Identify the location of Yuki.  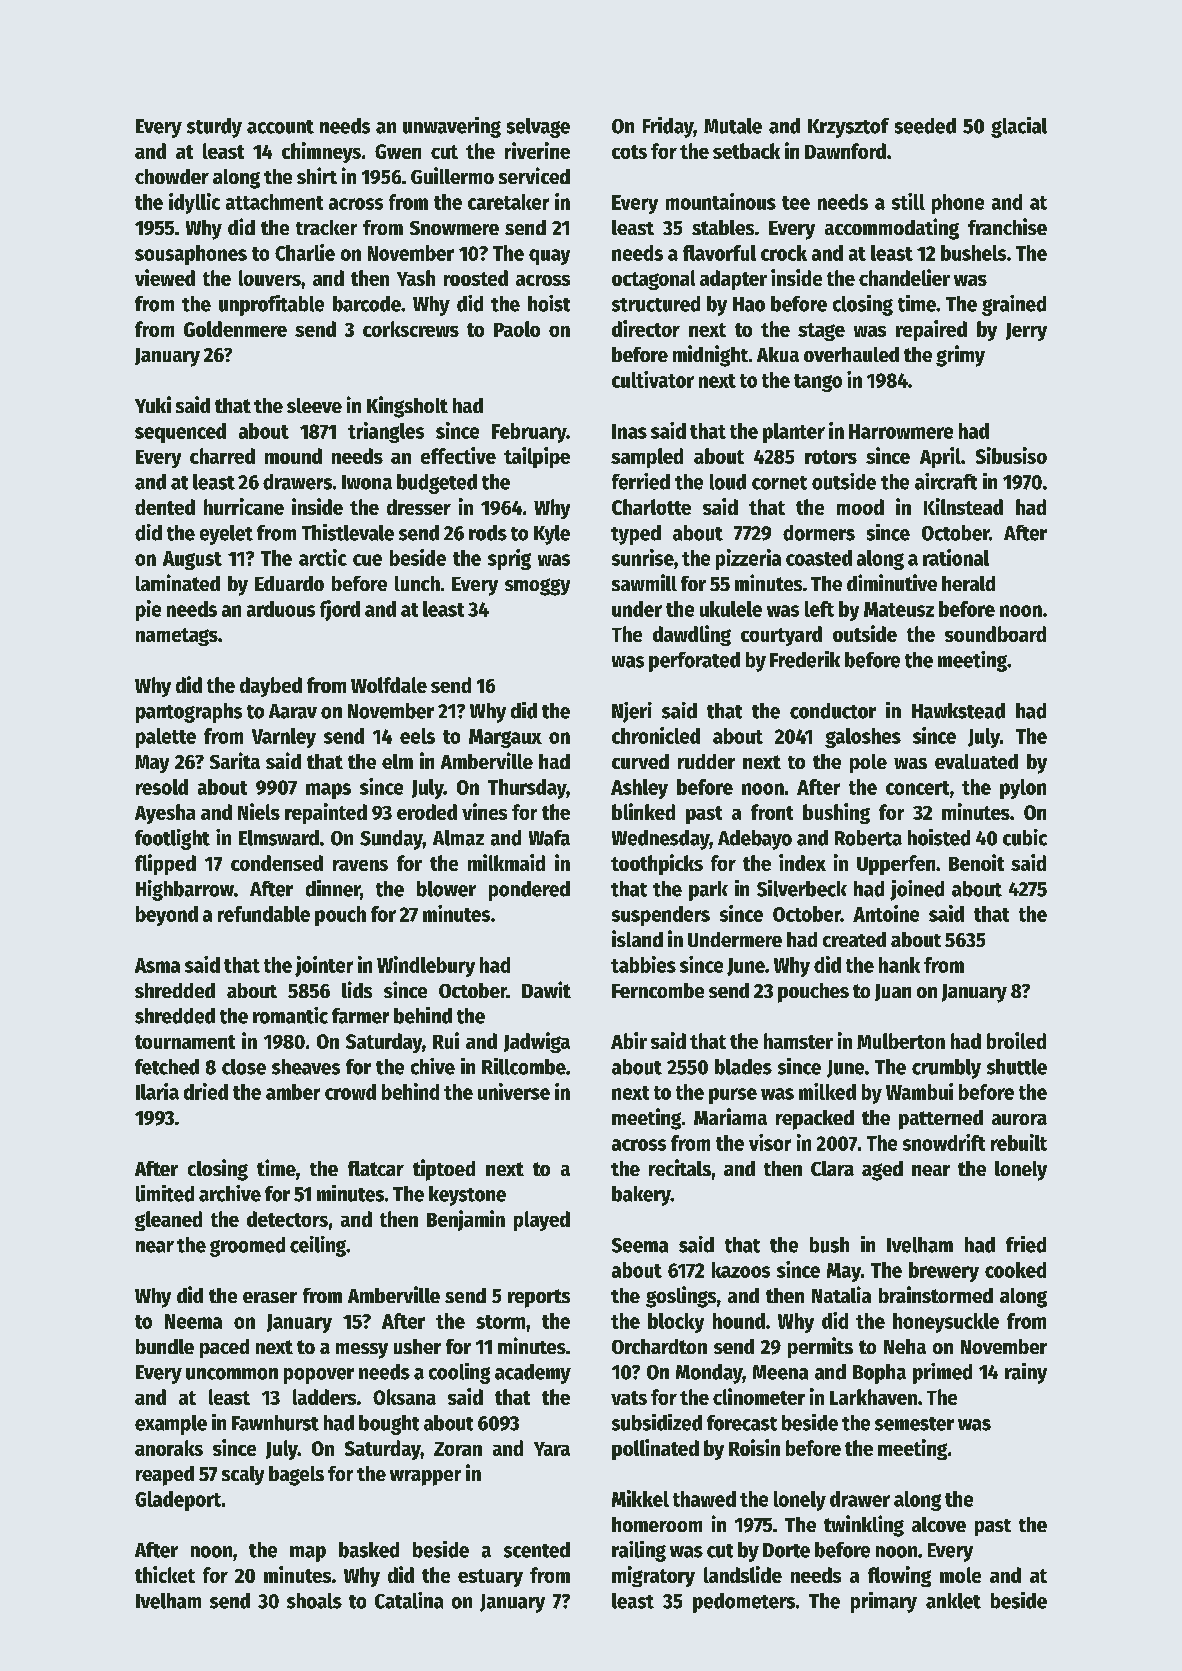
(153, 404).
